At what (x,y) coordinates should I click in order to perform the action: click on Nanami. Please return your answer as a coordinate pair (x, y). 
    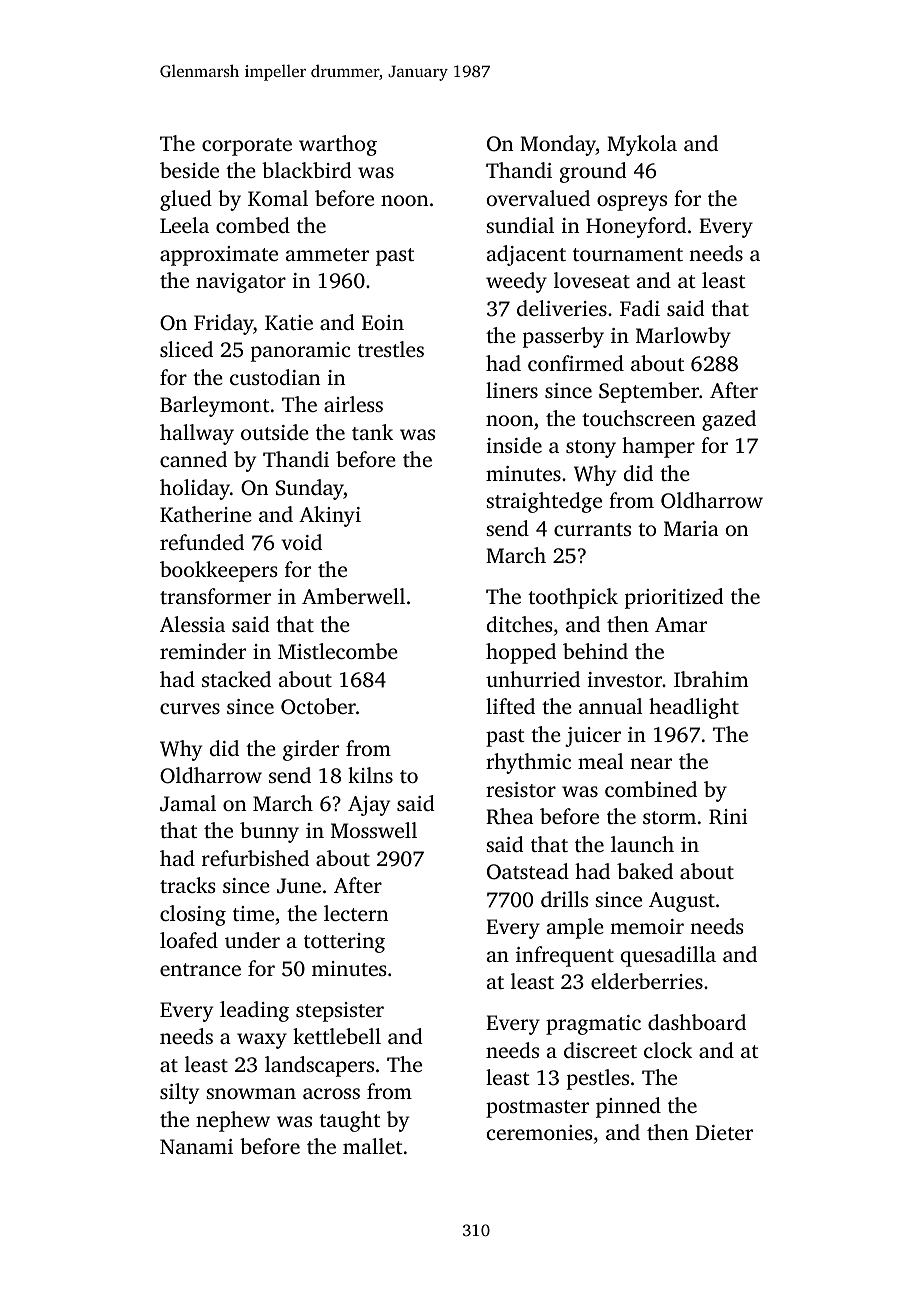
    Looking at the image, I should click on (196, 1146).
